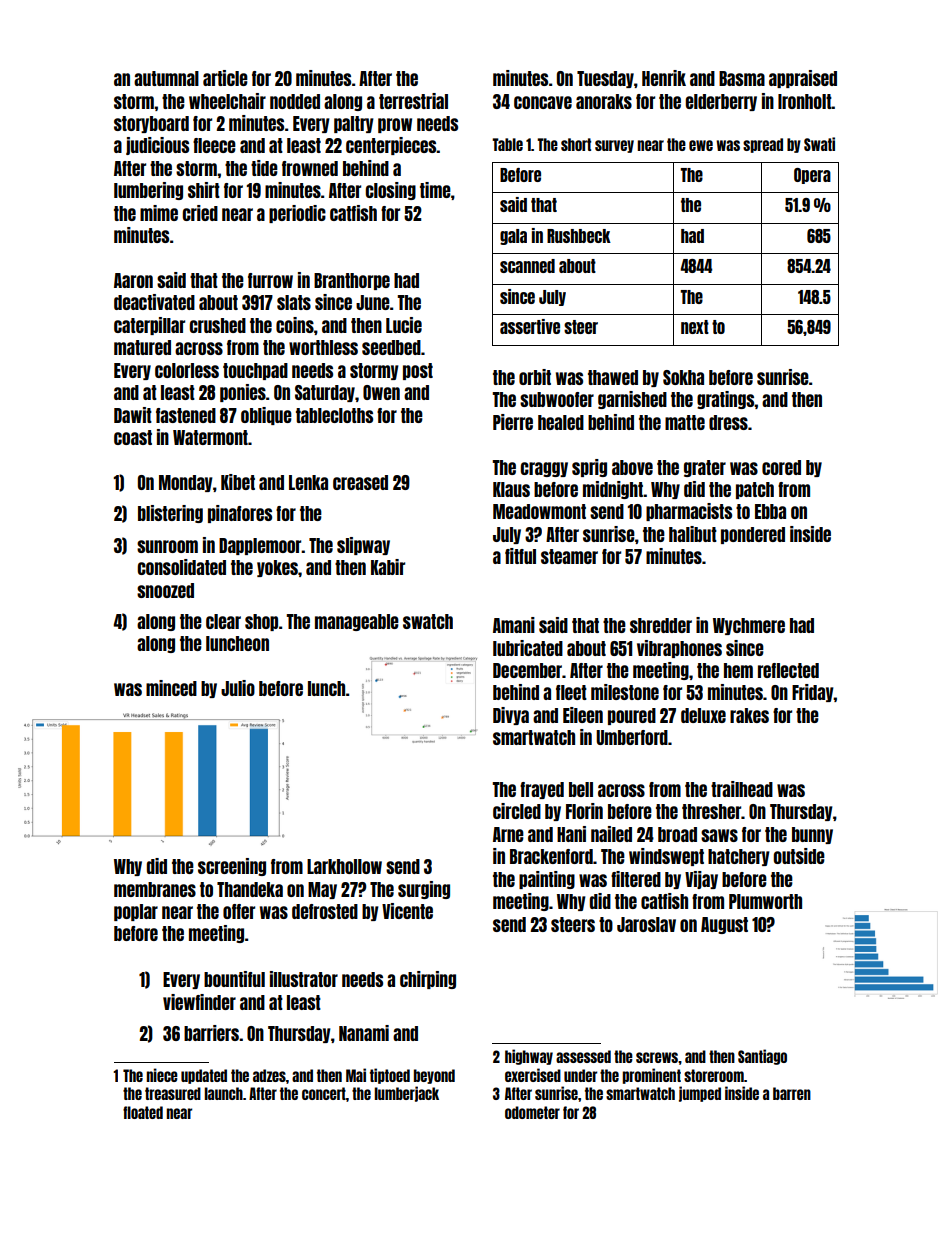 This image has height=1233, width=952. What do you see at coordinates (742, 78) in the image?
I see `Basma` at bounding box center [742, 78].
